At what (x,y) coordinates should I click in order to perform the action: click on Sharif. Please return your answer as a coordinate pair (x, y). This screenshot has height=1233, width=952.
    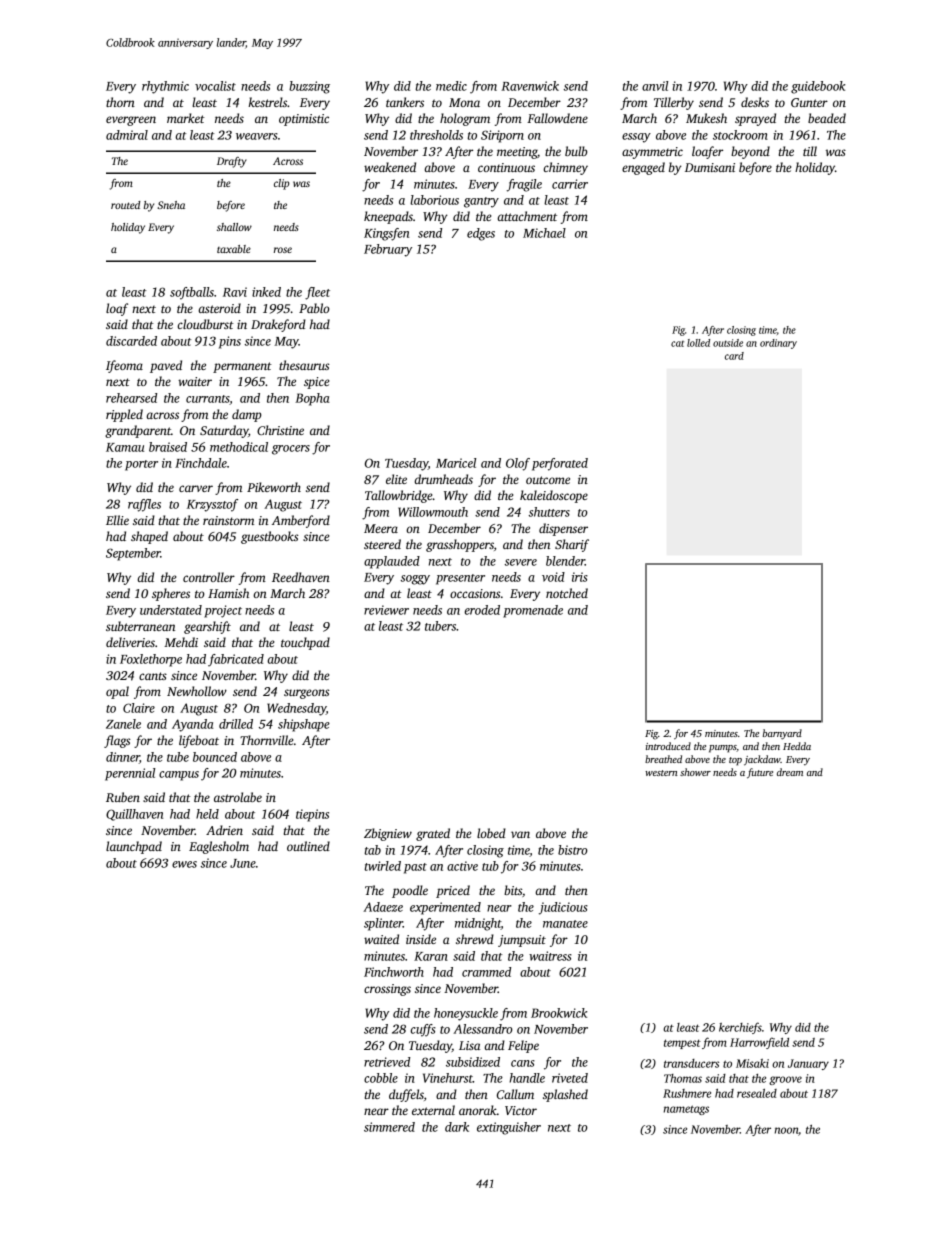
    Looking at the image, I should click on (572, 545).
